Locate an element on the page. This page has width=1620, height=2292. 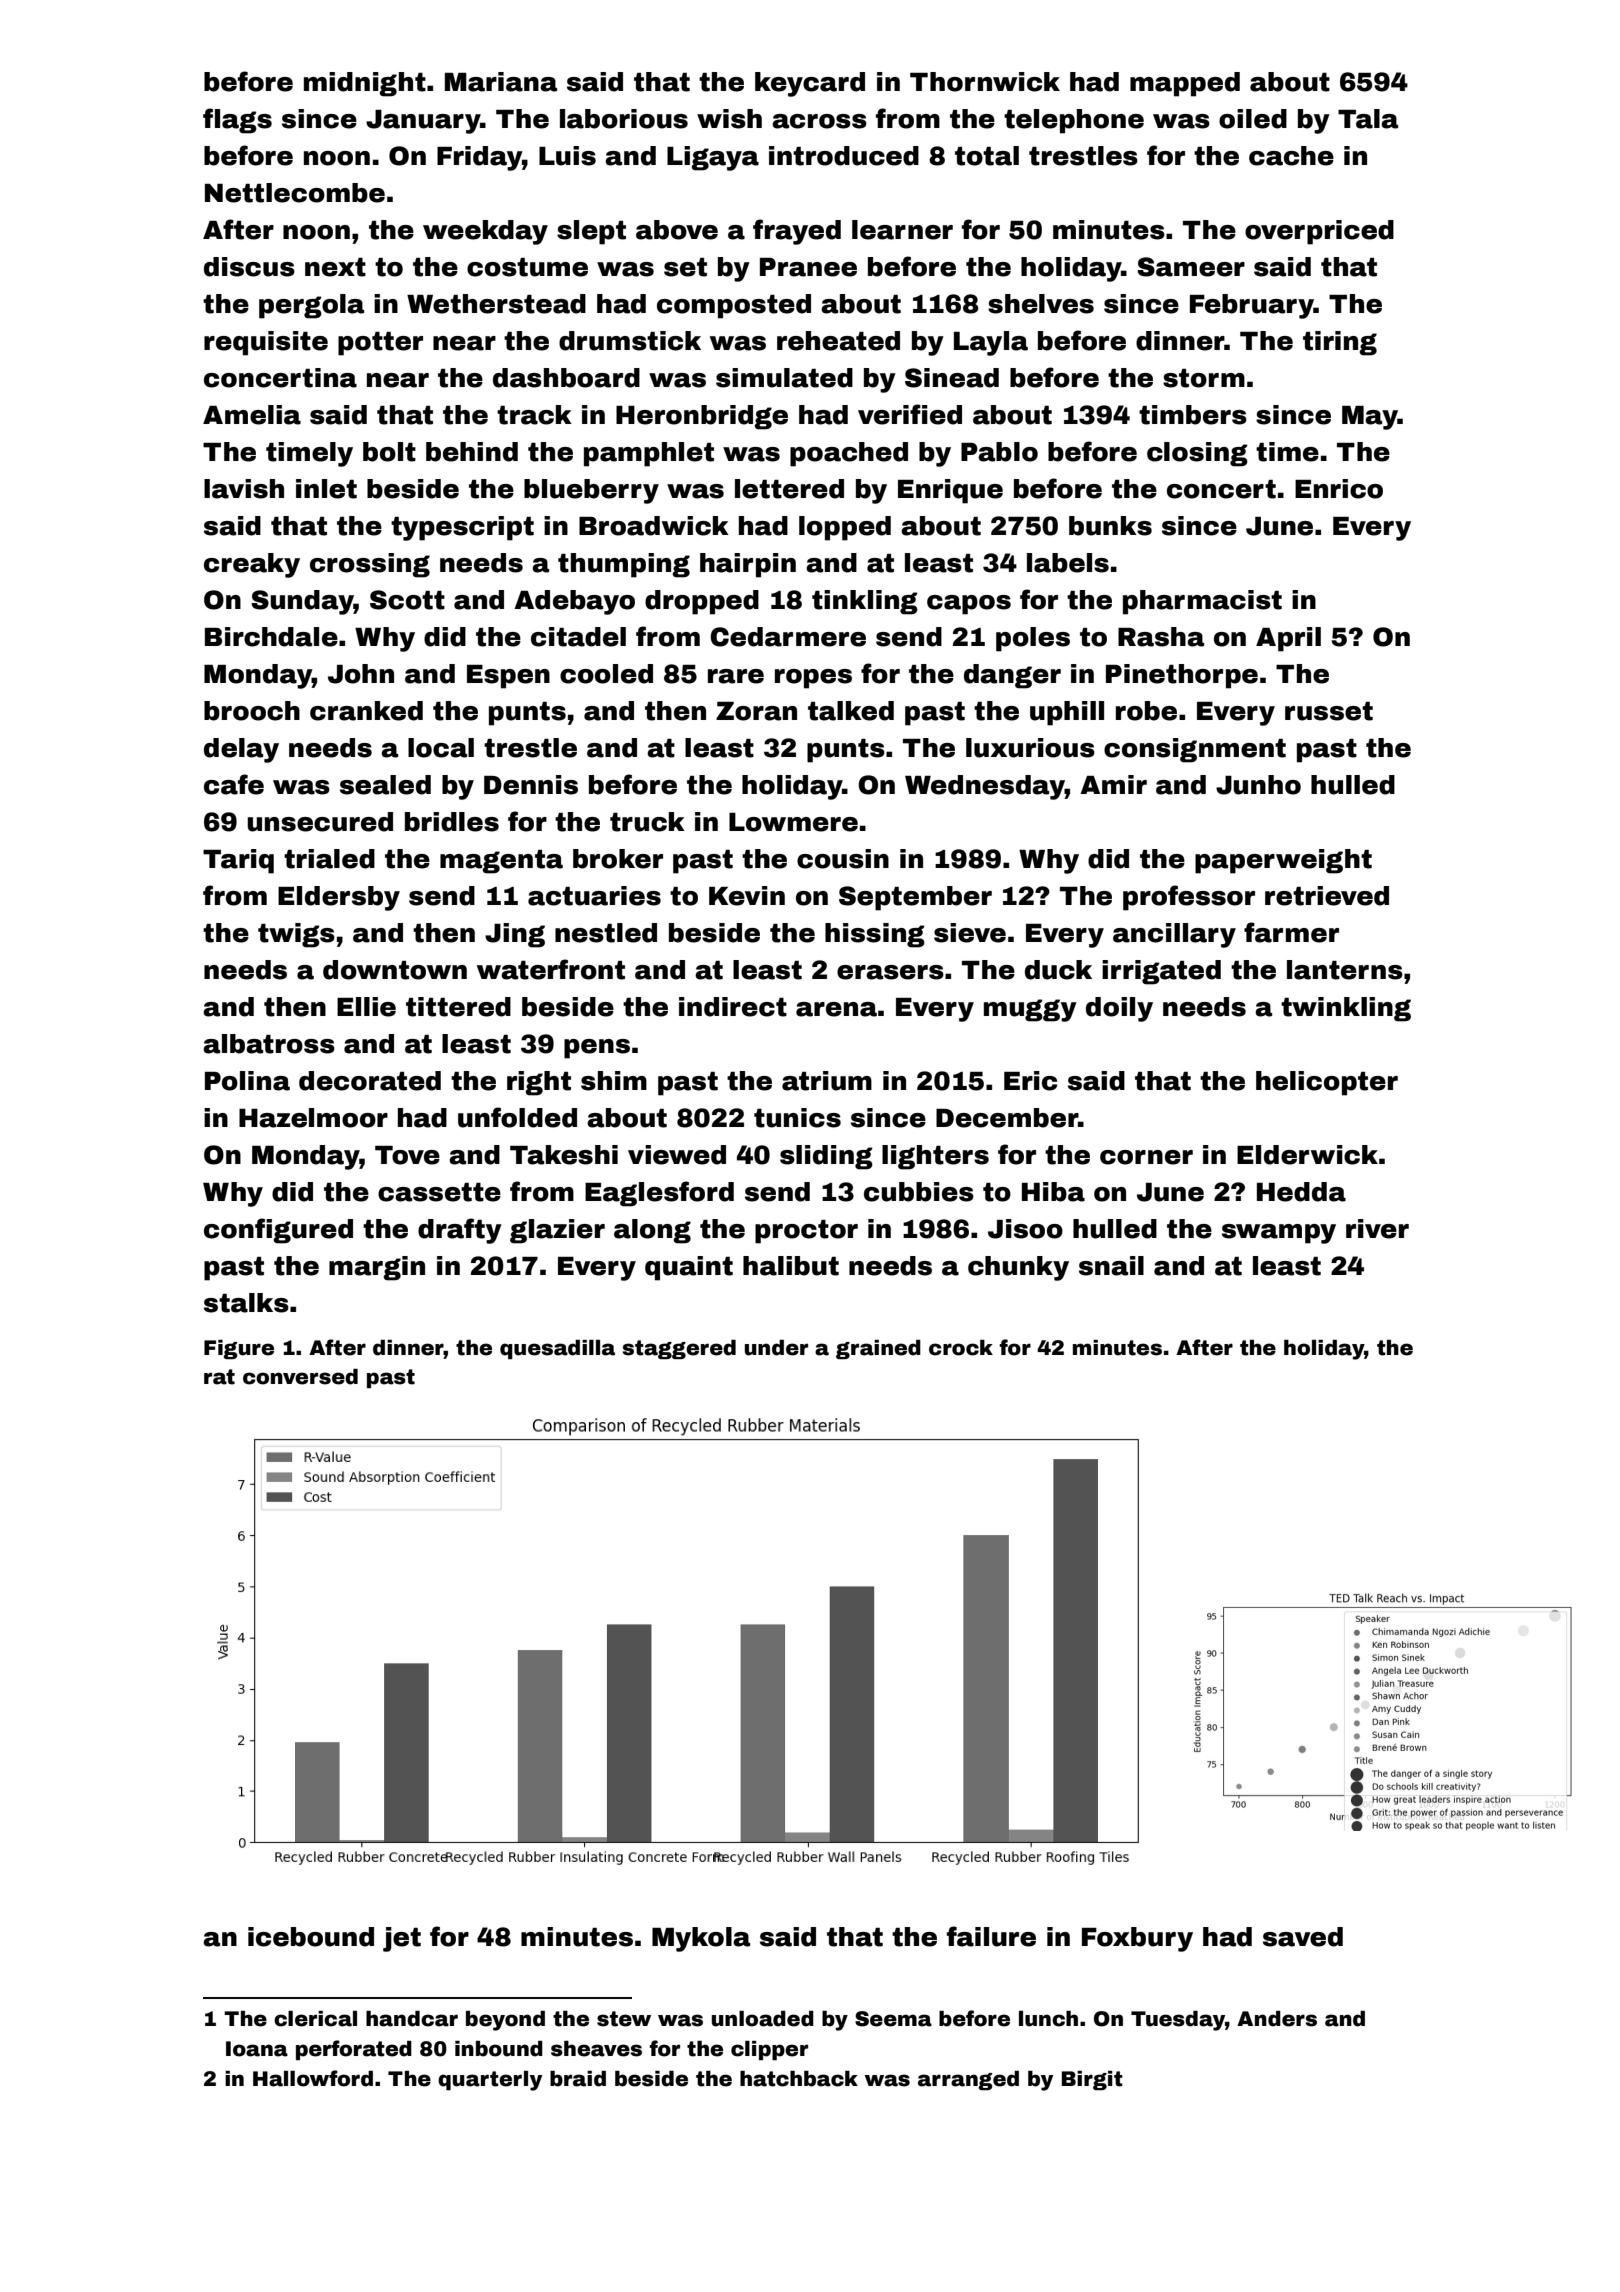
timbers is located at coordinates (1193, 415).
